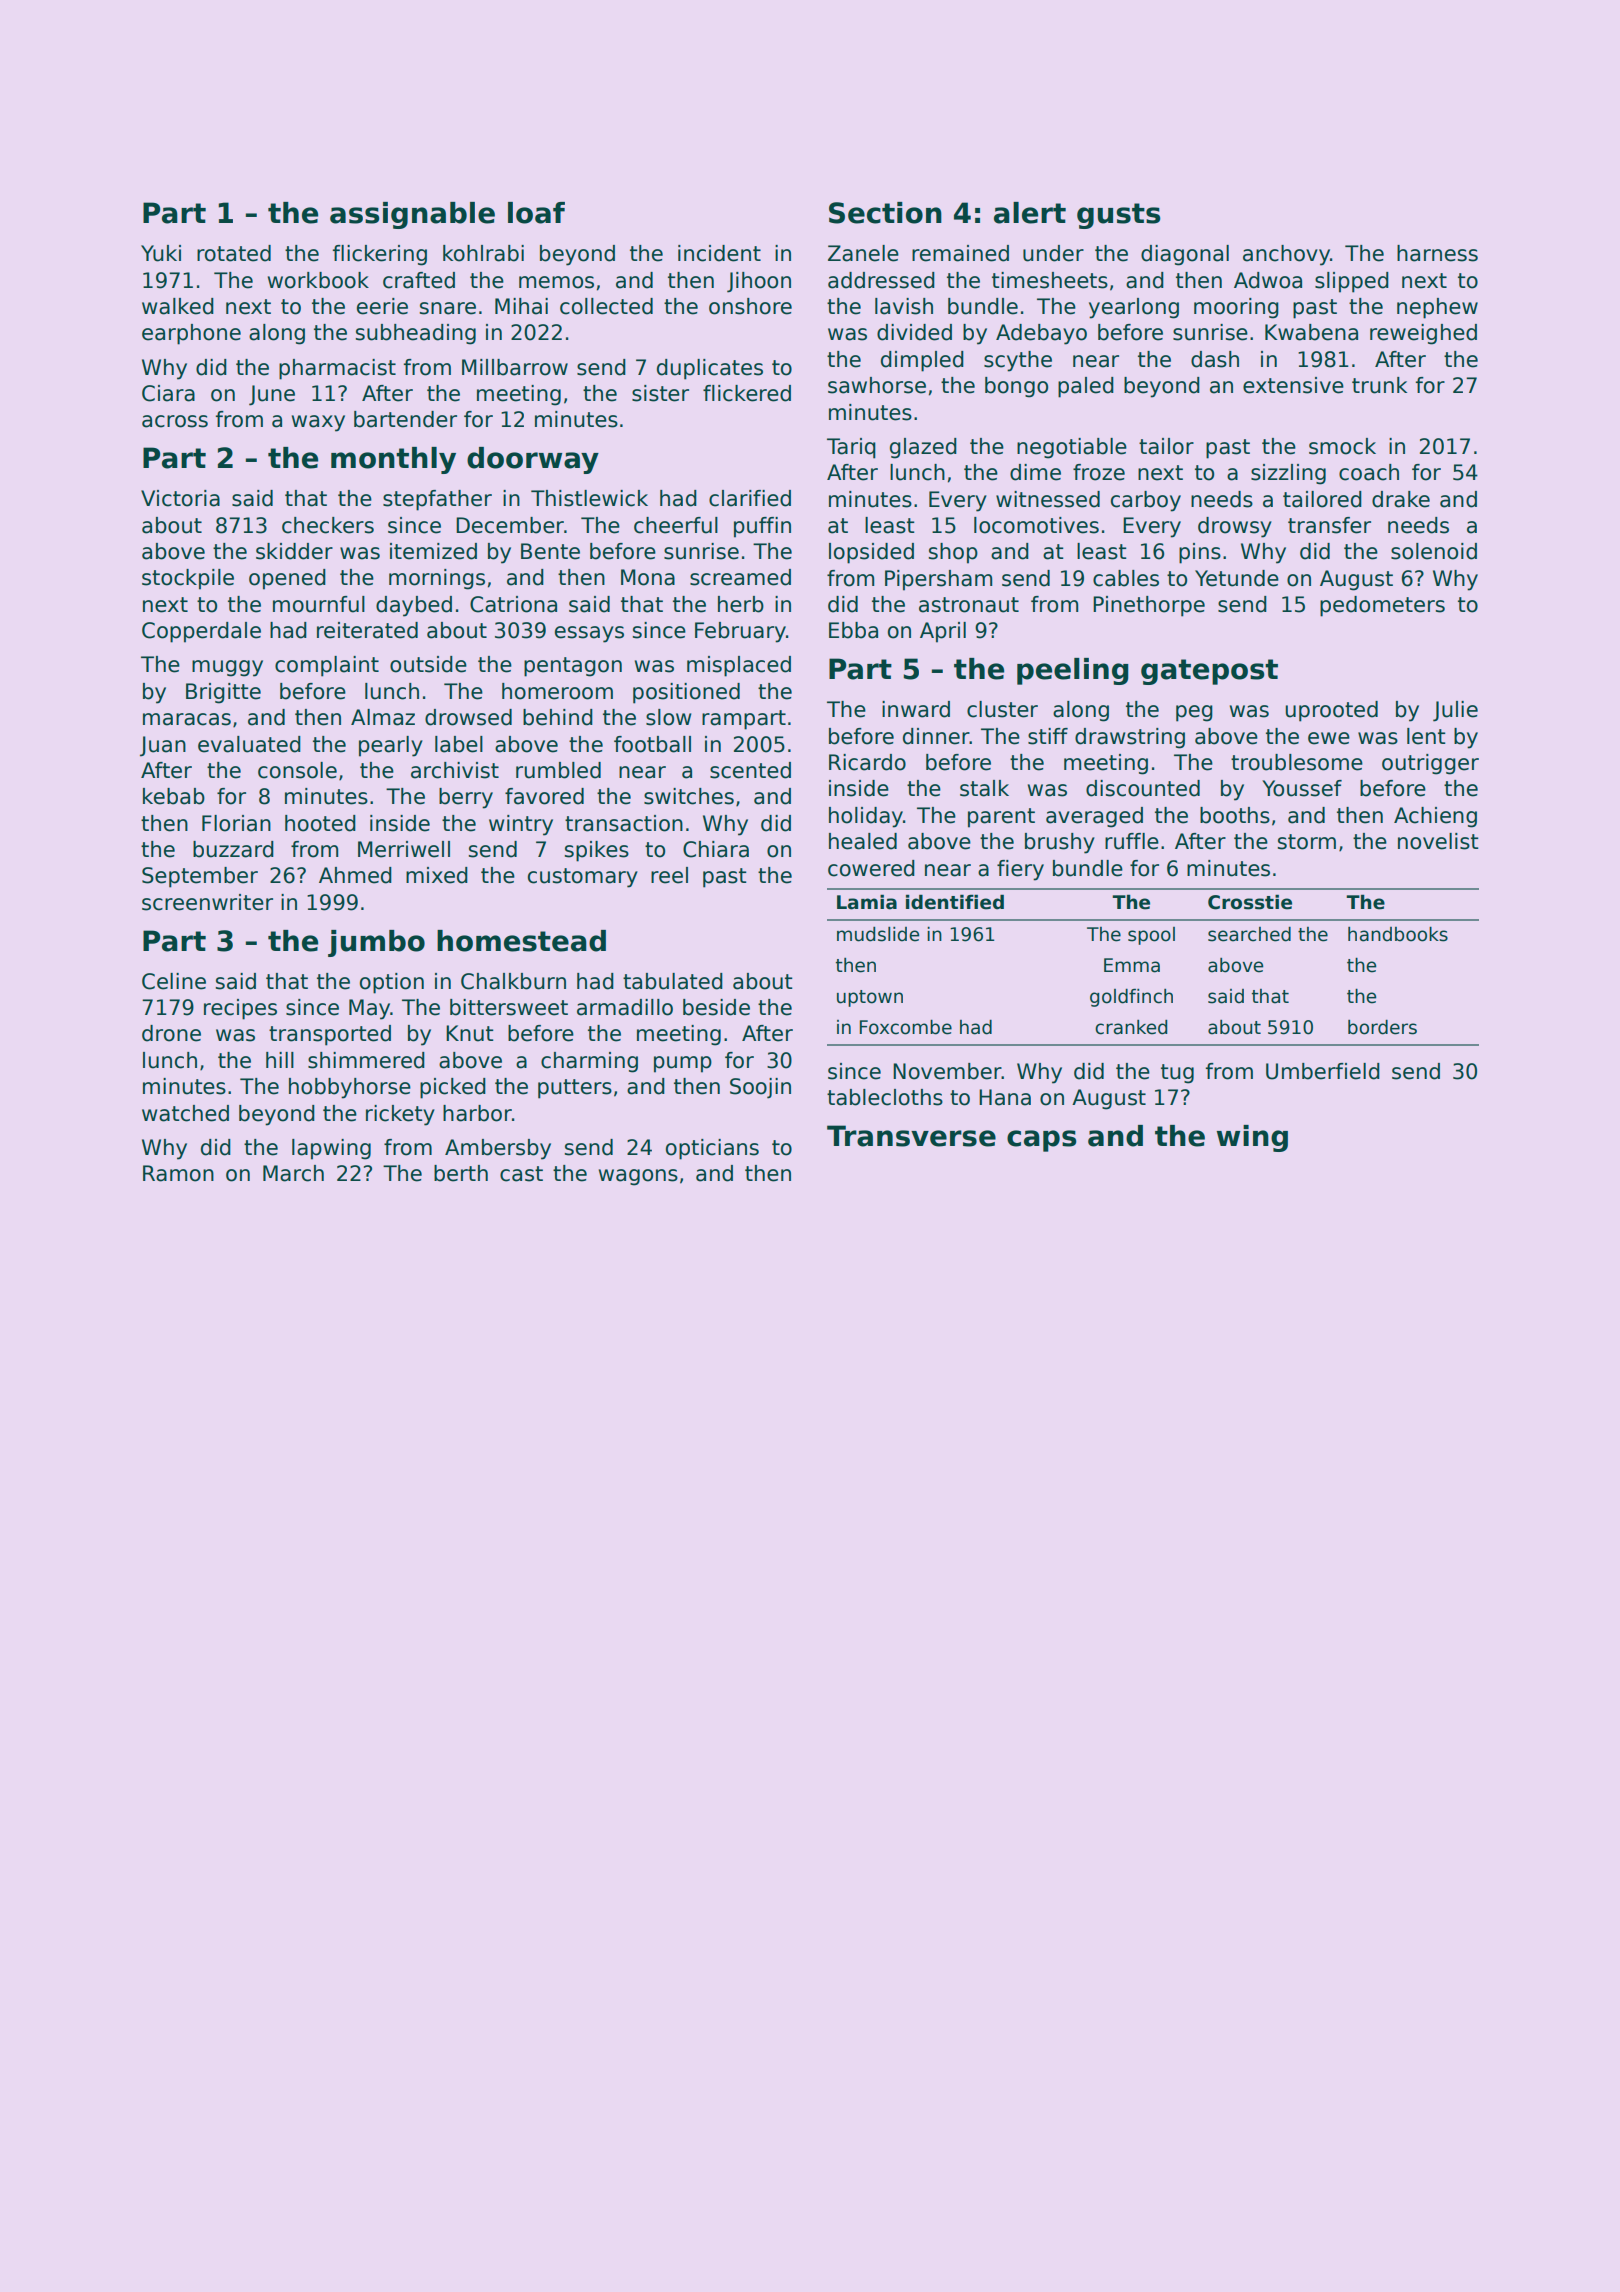 The image size is (1620, 2292). I want to click on uptown, so click(870, 998).
